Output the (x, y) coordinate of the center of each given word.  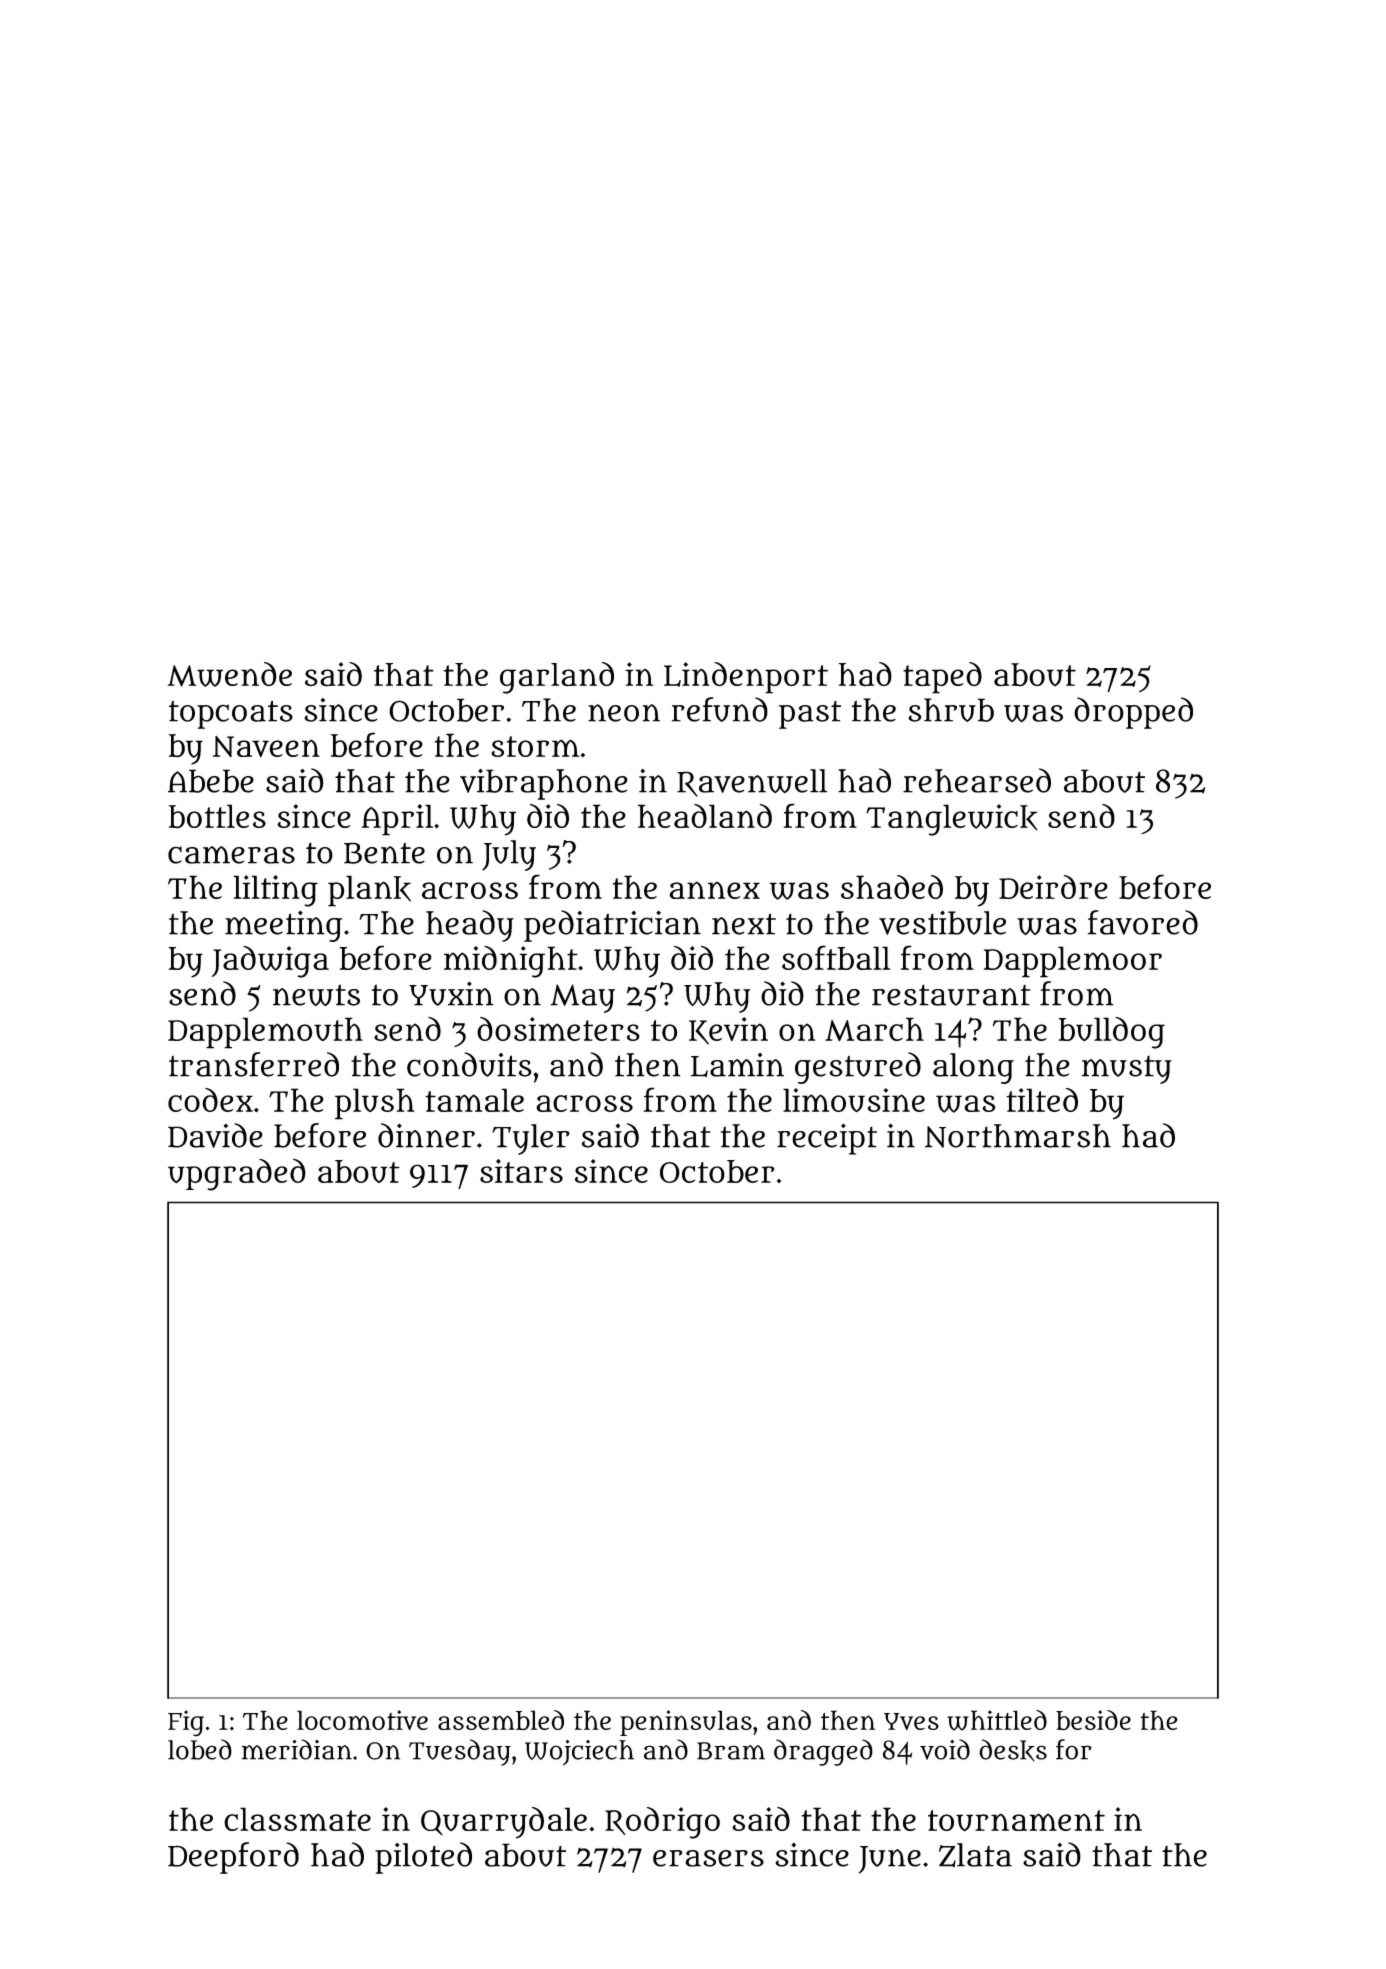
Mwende (230, 674)
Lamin (737, 1065)
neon (624, 713)
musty (1127, 1069)
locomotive (362, 1720)
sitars (521, 1171)
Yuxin (451, 993)
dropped (1133, 713)
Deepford (233, 1858)
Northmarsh (1018, 1136)
